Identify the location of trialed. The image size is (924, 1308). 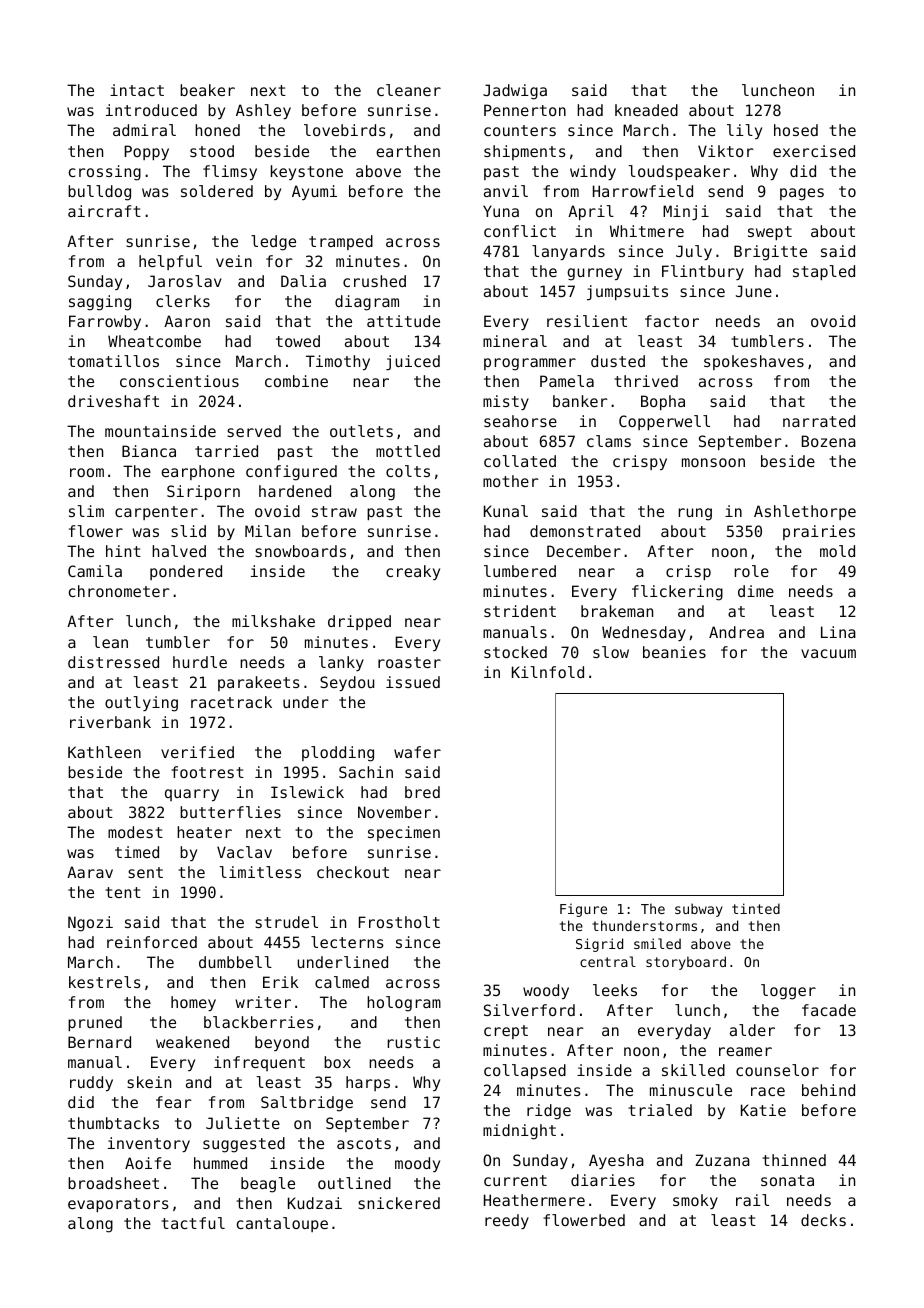
(660, 1110).
